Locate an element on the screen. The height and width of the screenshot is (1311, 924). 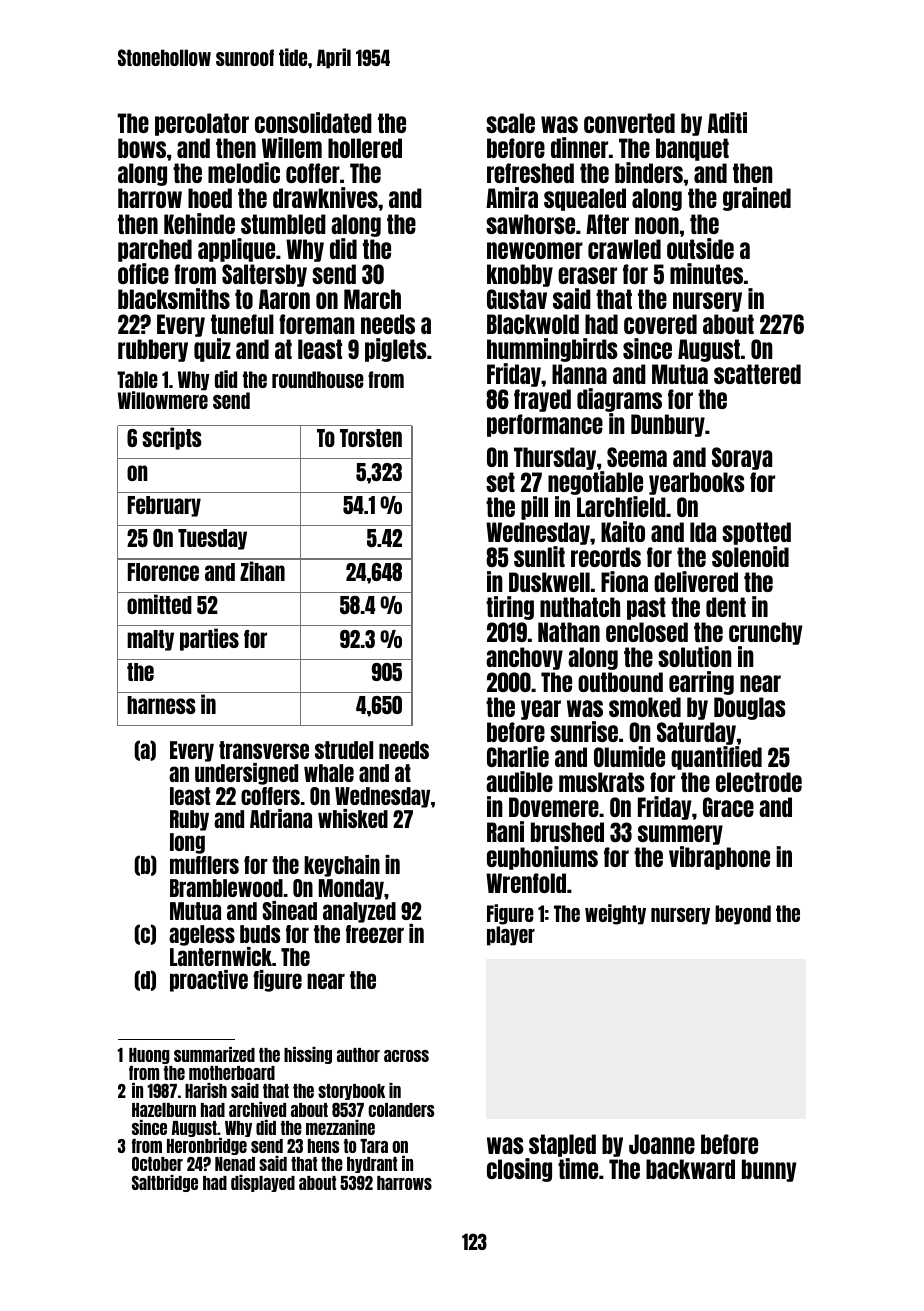
October is located at coordinates (157, 1164).
